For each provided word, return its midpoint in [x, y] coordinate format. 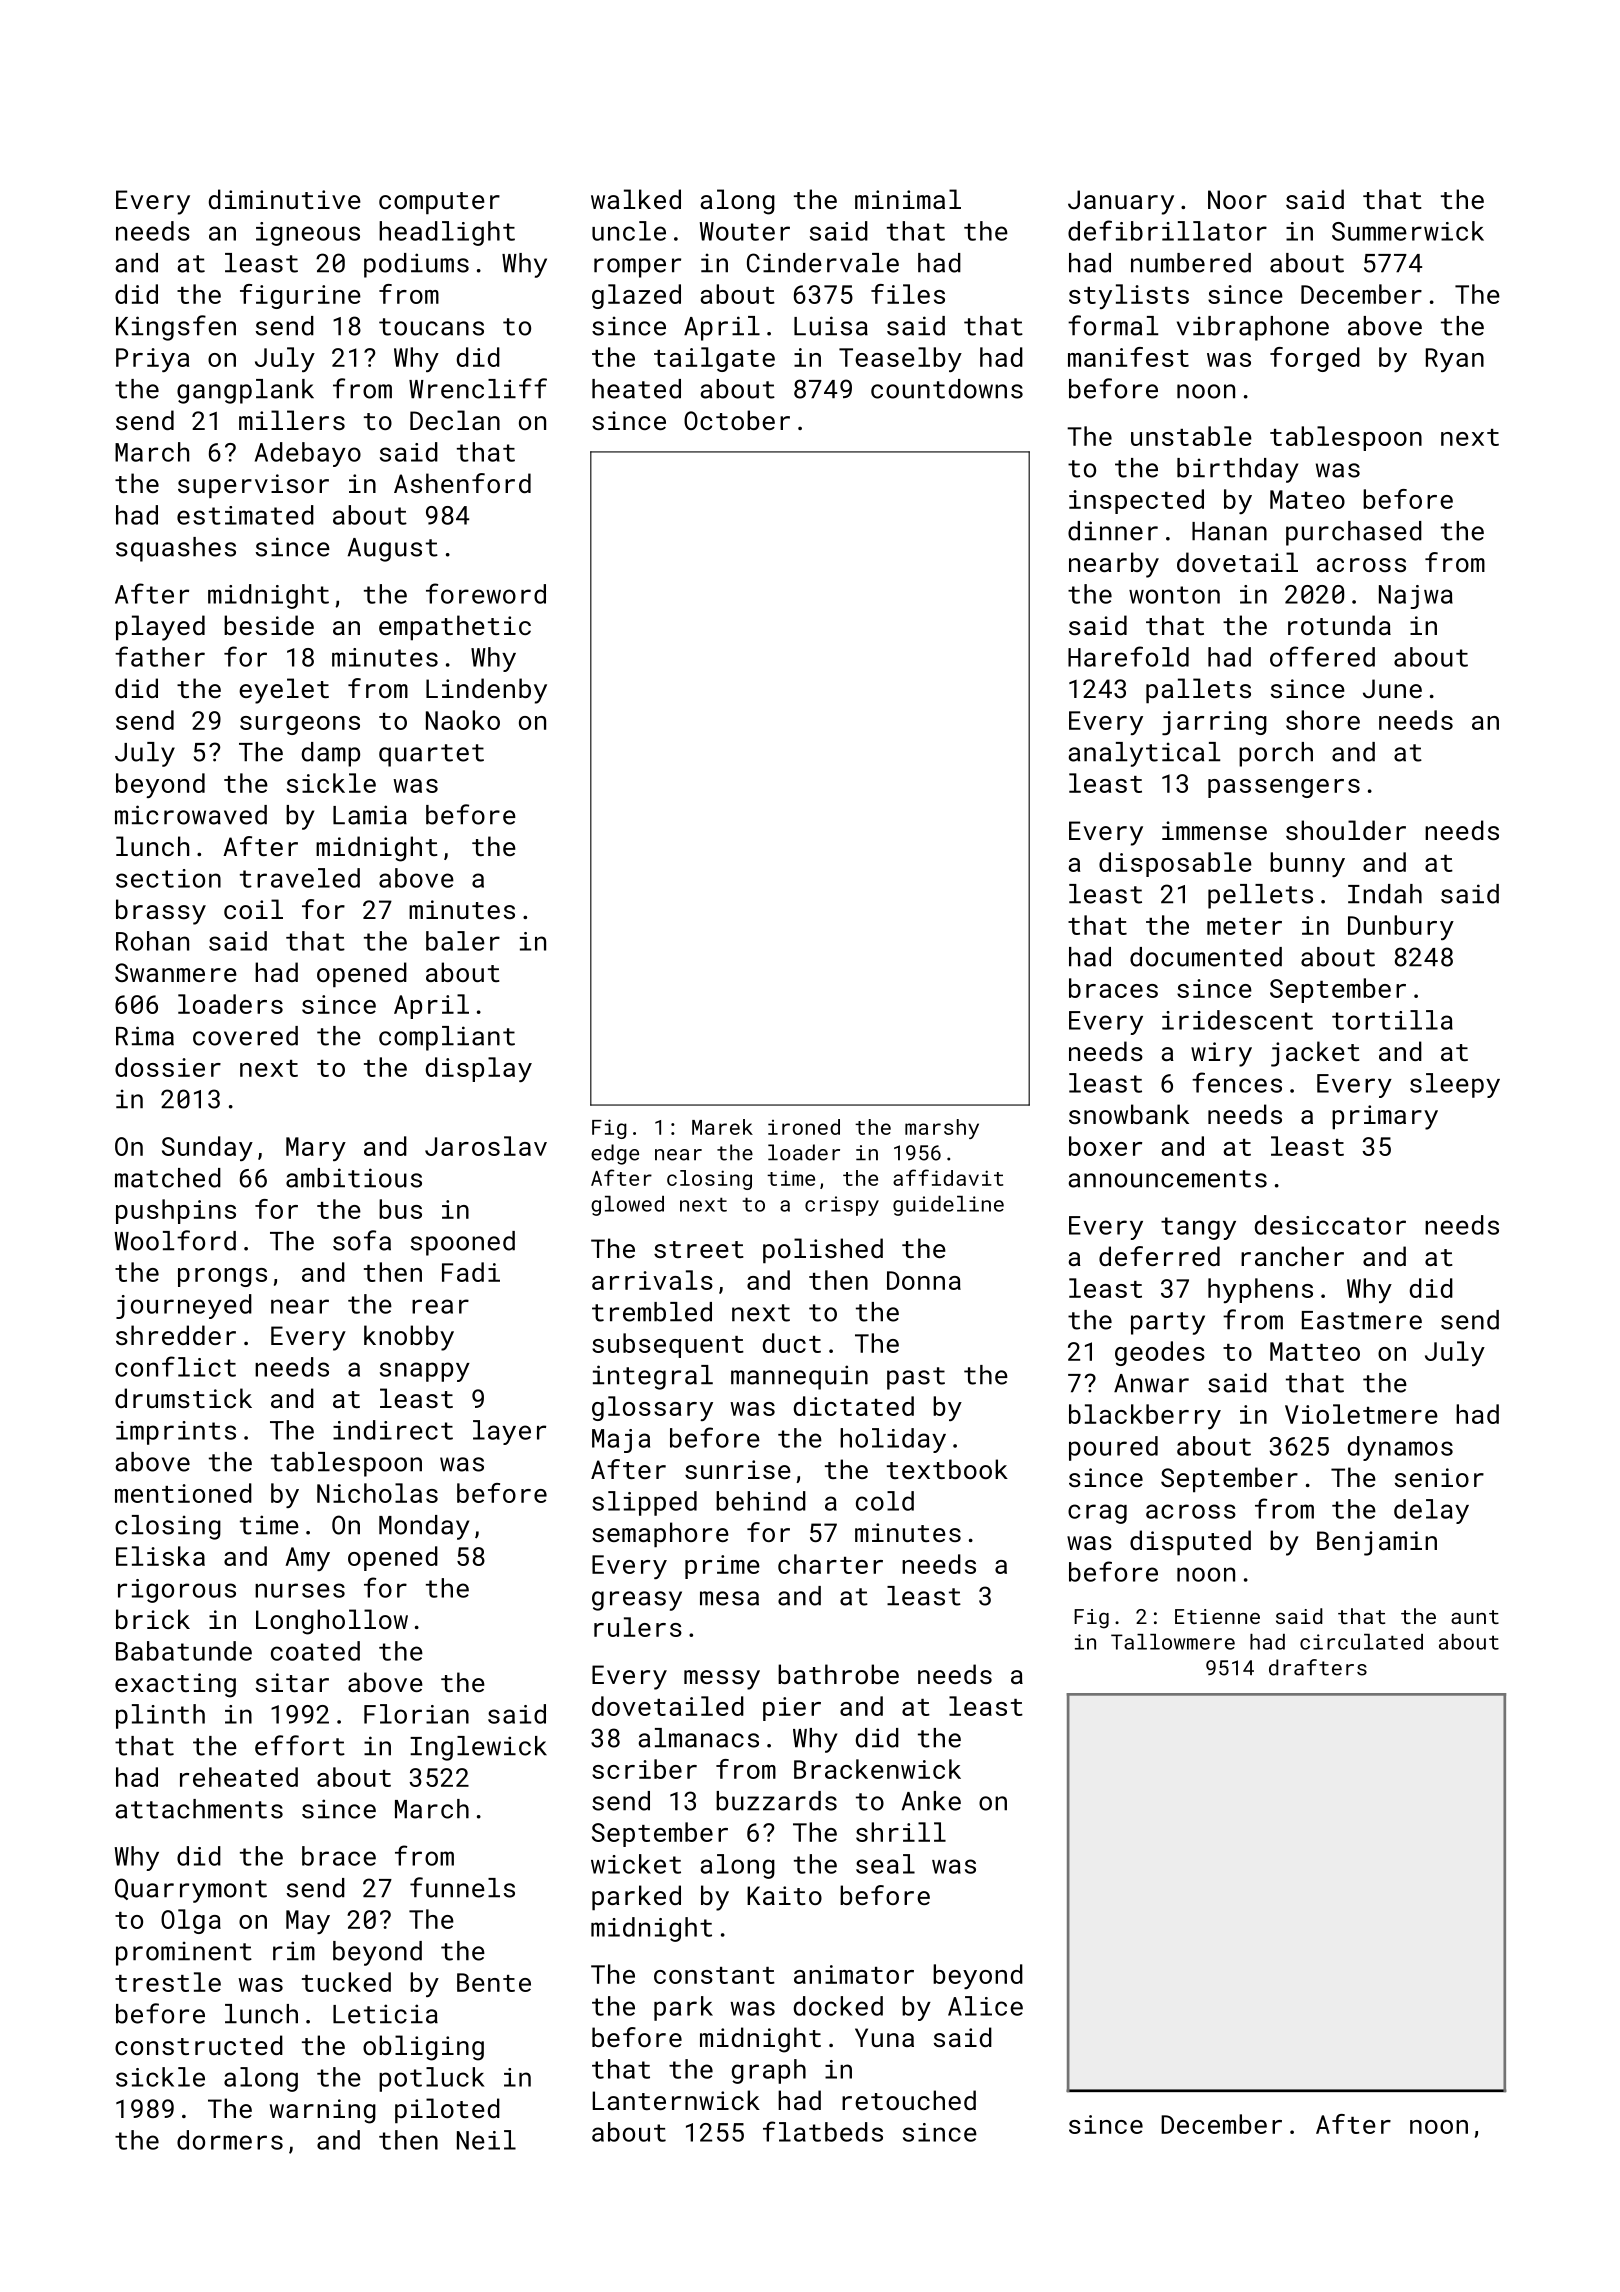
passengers [1284, 788]
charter [830, 1564]
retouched [909, 2100]
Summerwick [1408, 231]
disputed [1190, 1542]
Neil [486, 2140]
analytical [1144, 754]
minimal [908, 199]
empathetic [455, 627]
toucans [431, 327]
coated [315, 1651]
